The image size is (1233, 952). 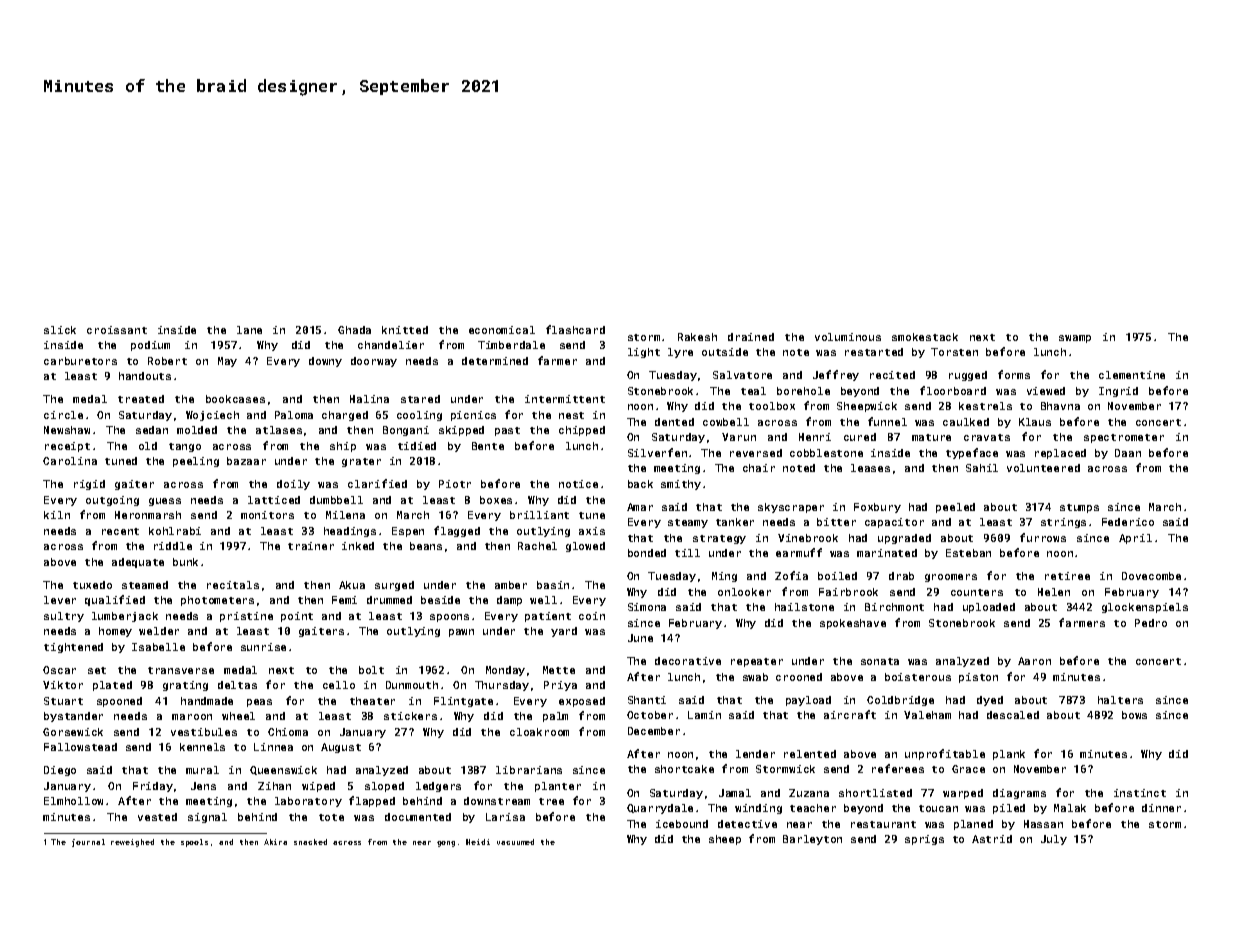 What do you see at coordinates (860, 437) in the page?
I see `cured` at bounding box center [860, 437].
